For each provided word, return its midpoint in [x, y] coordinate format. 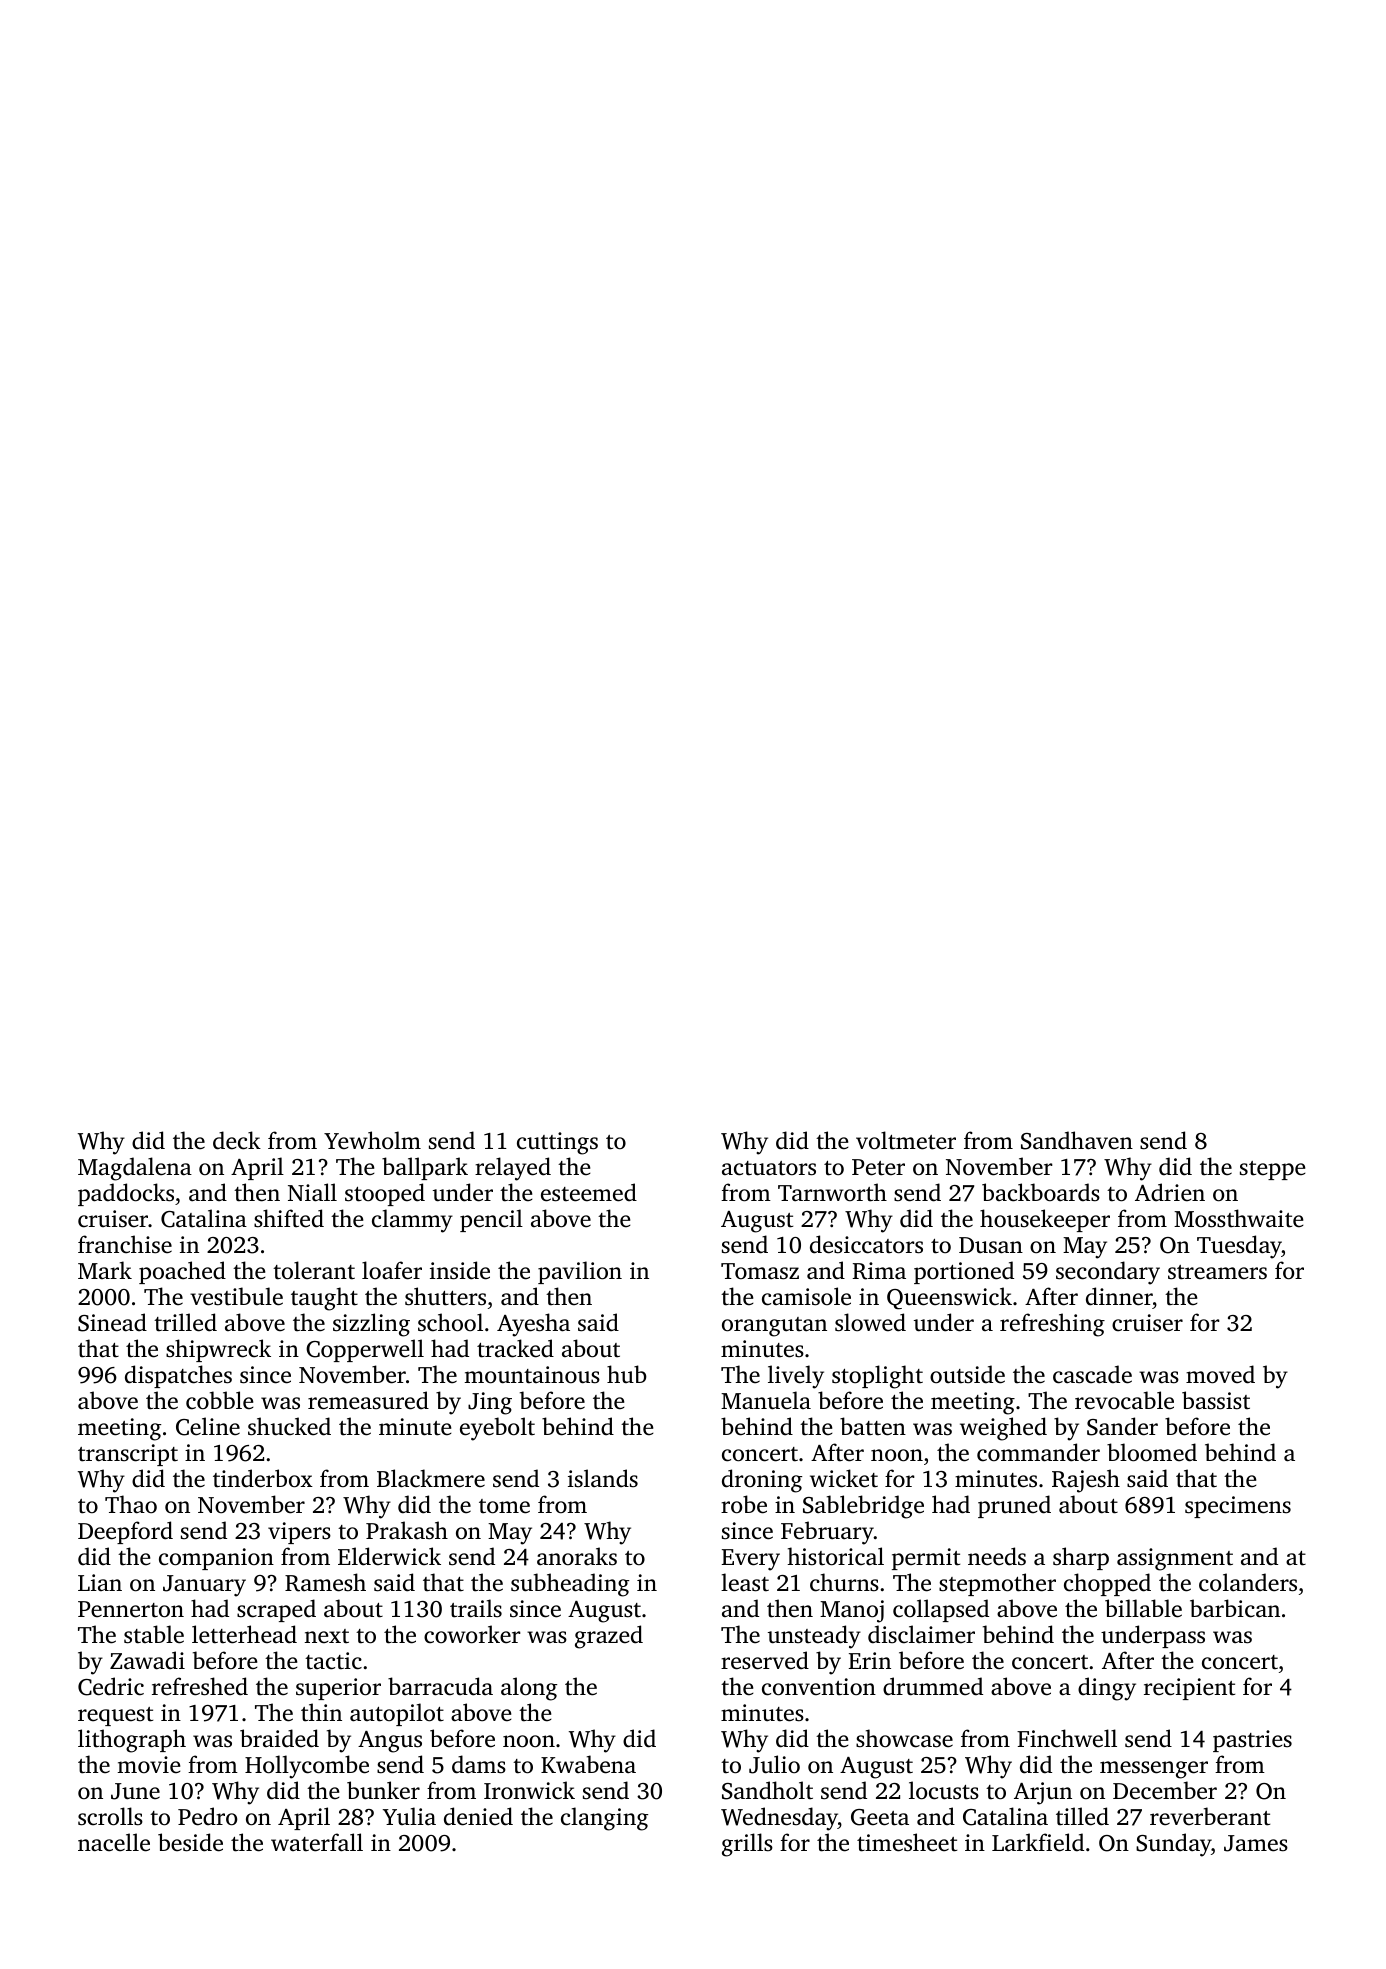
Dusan [991, 1245]
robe [744, 1504]
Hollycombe [307, 1767]
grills [747, 1845]
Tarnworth [832, 1192]
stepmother [997, 1584]
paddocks [126, 1194]
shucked [289, 1426]
